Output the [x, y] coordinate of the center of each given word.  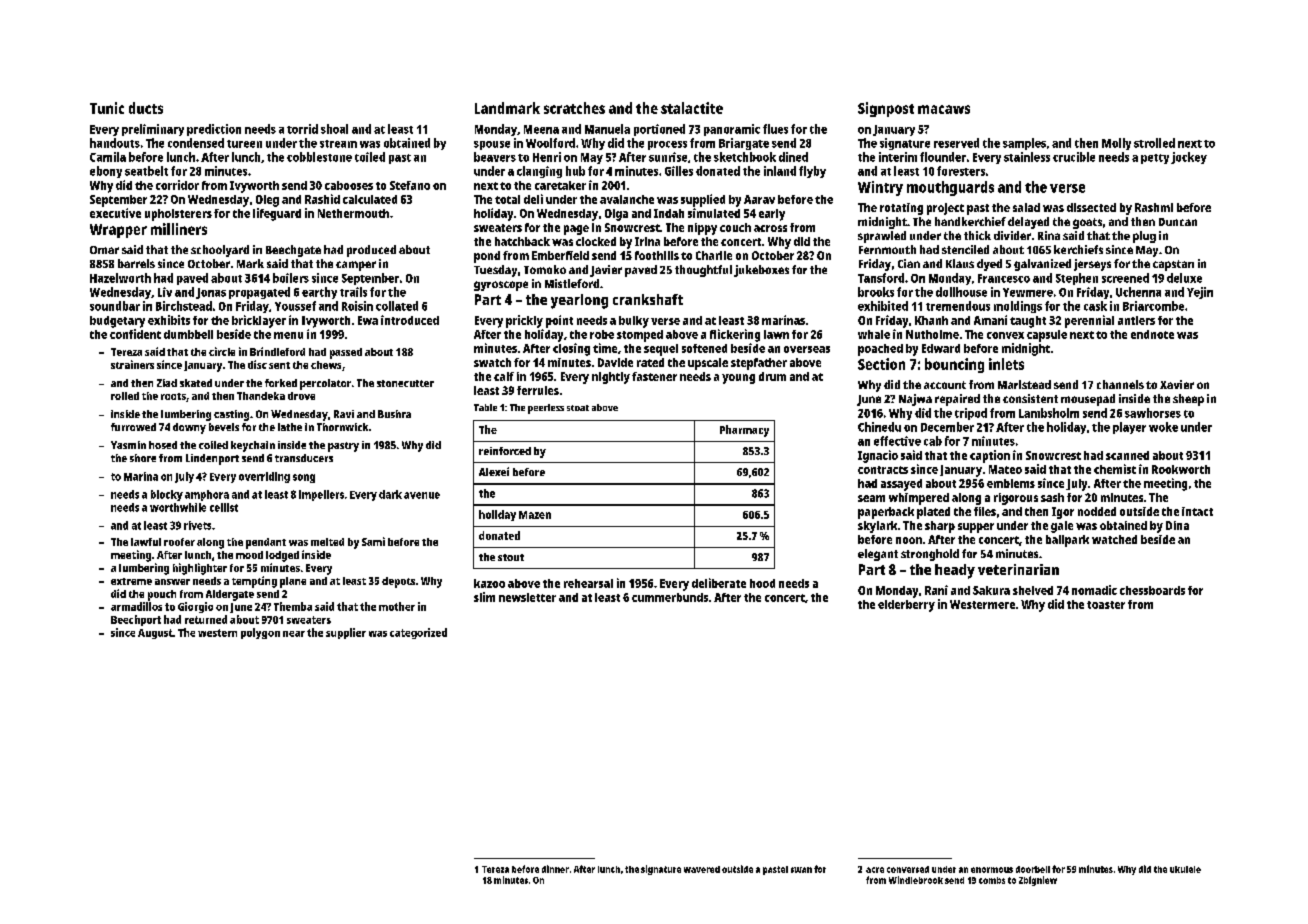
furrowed [133, 427]
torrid [302, 129]
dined [793, 157]
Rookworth [1181, 469]
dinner [555, 869]
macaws [944, 109]
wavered [702, 869]
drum [772, 376]
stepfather [759, 364]
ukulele [1185, 869]
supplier [346, 633]
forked [281, 383]
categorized [418, 633]
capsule [1047, 336]
